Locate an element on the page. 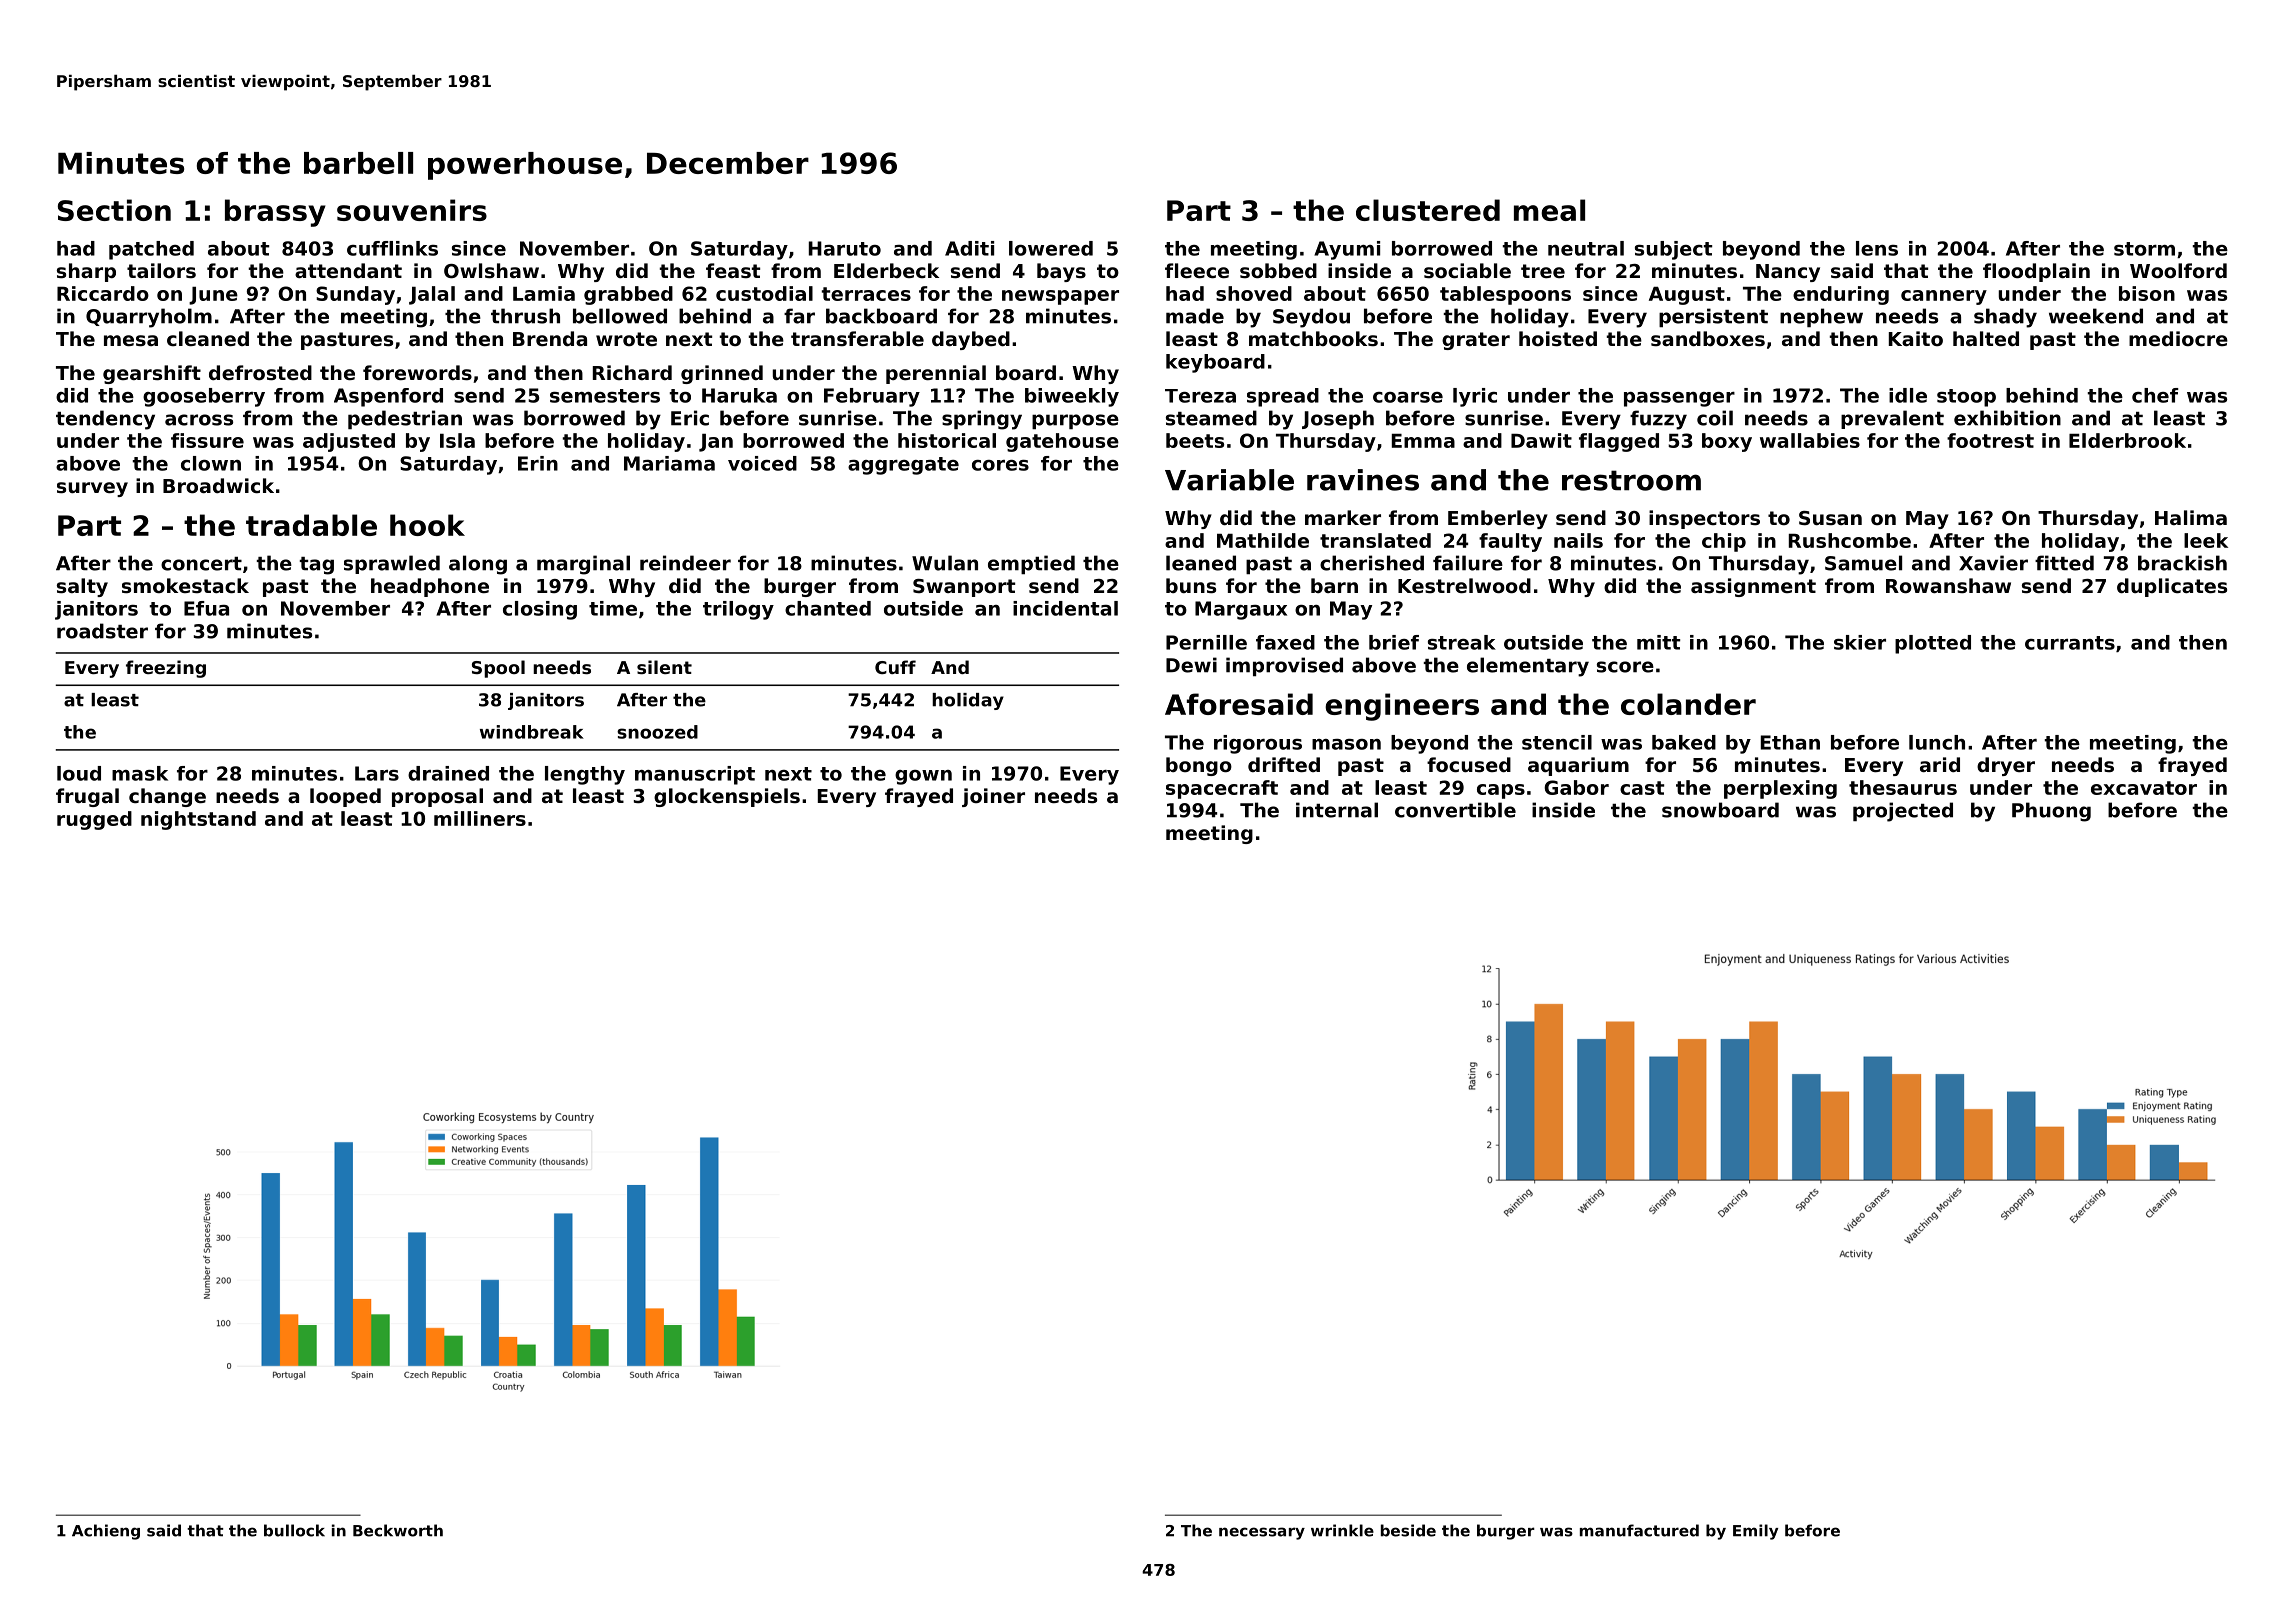  Haruto is located at coordinates (845, 248).
